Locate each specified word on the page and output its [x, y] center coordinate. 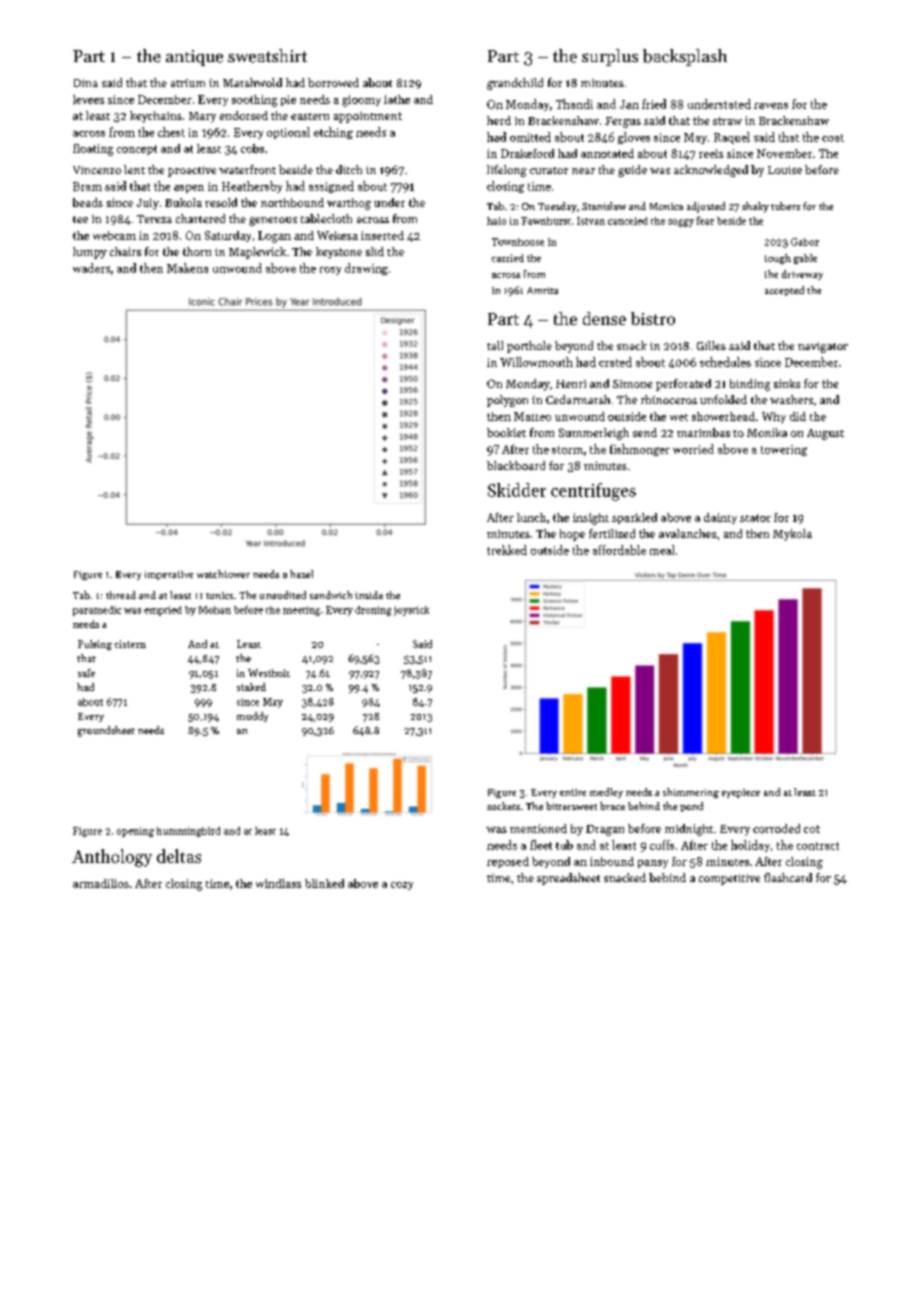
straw [727, 121]
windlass [278, 883]
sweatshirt [267, 56]
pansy [653, 864]
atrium [188, 83]
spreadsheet [568, 879]
